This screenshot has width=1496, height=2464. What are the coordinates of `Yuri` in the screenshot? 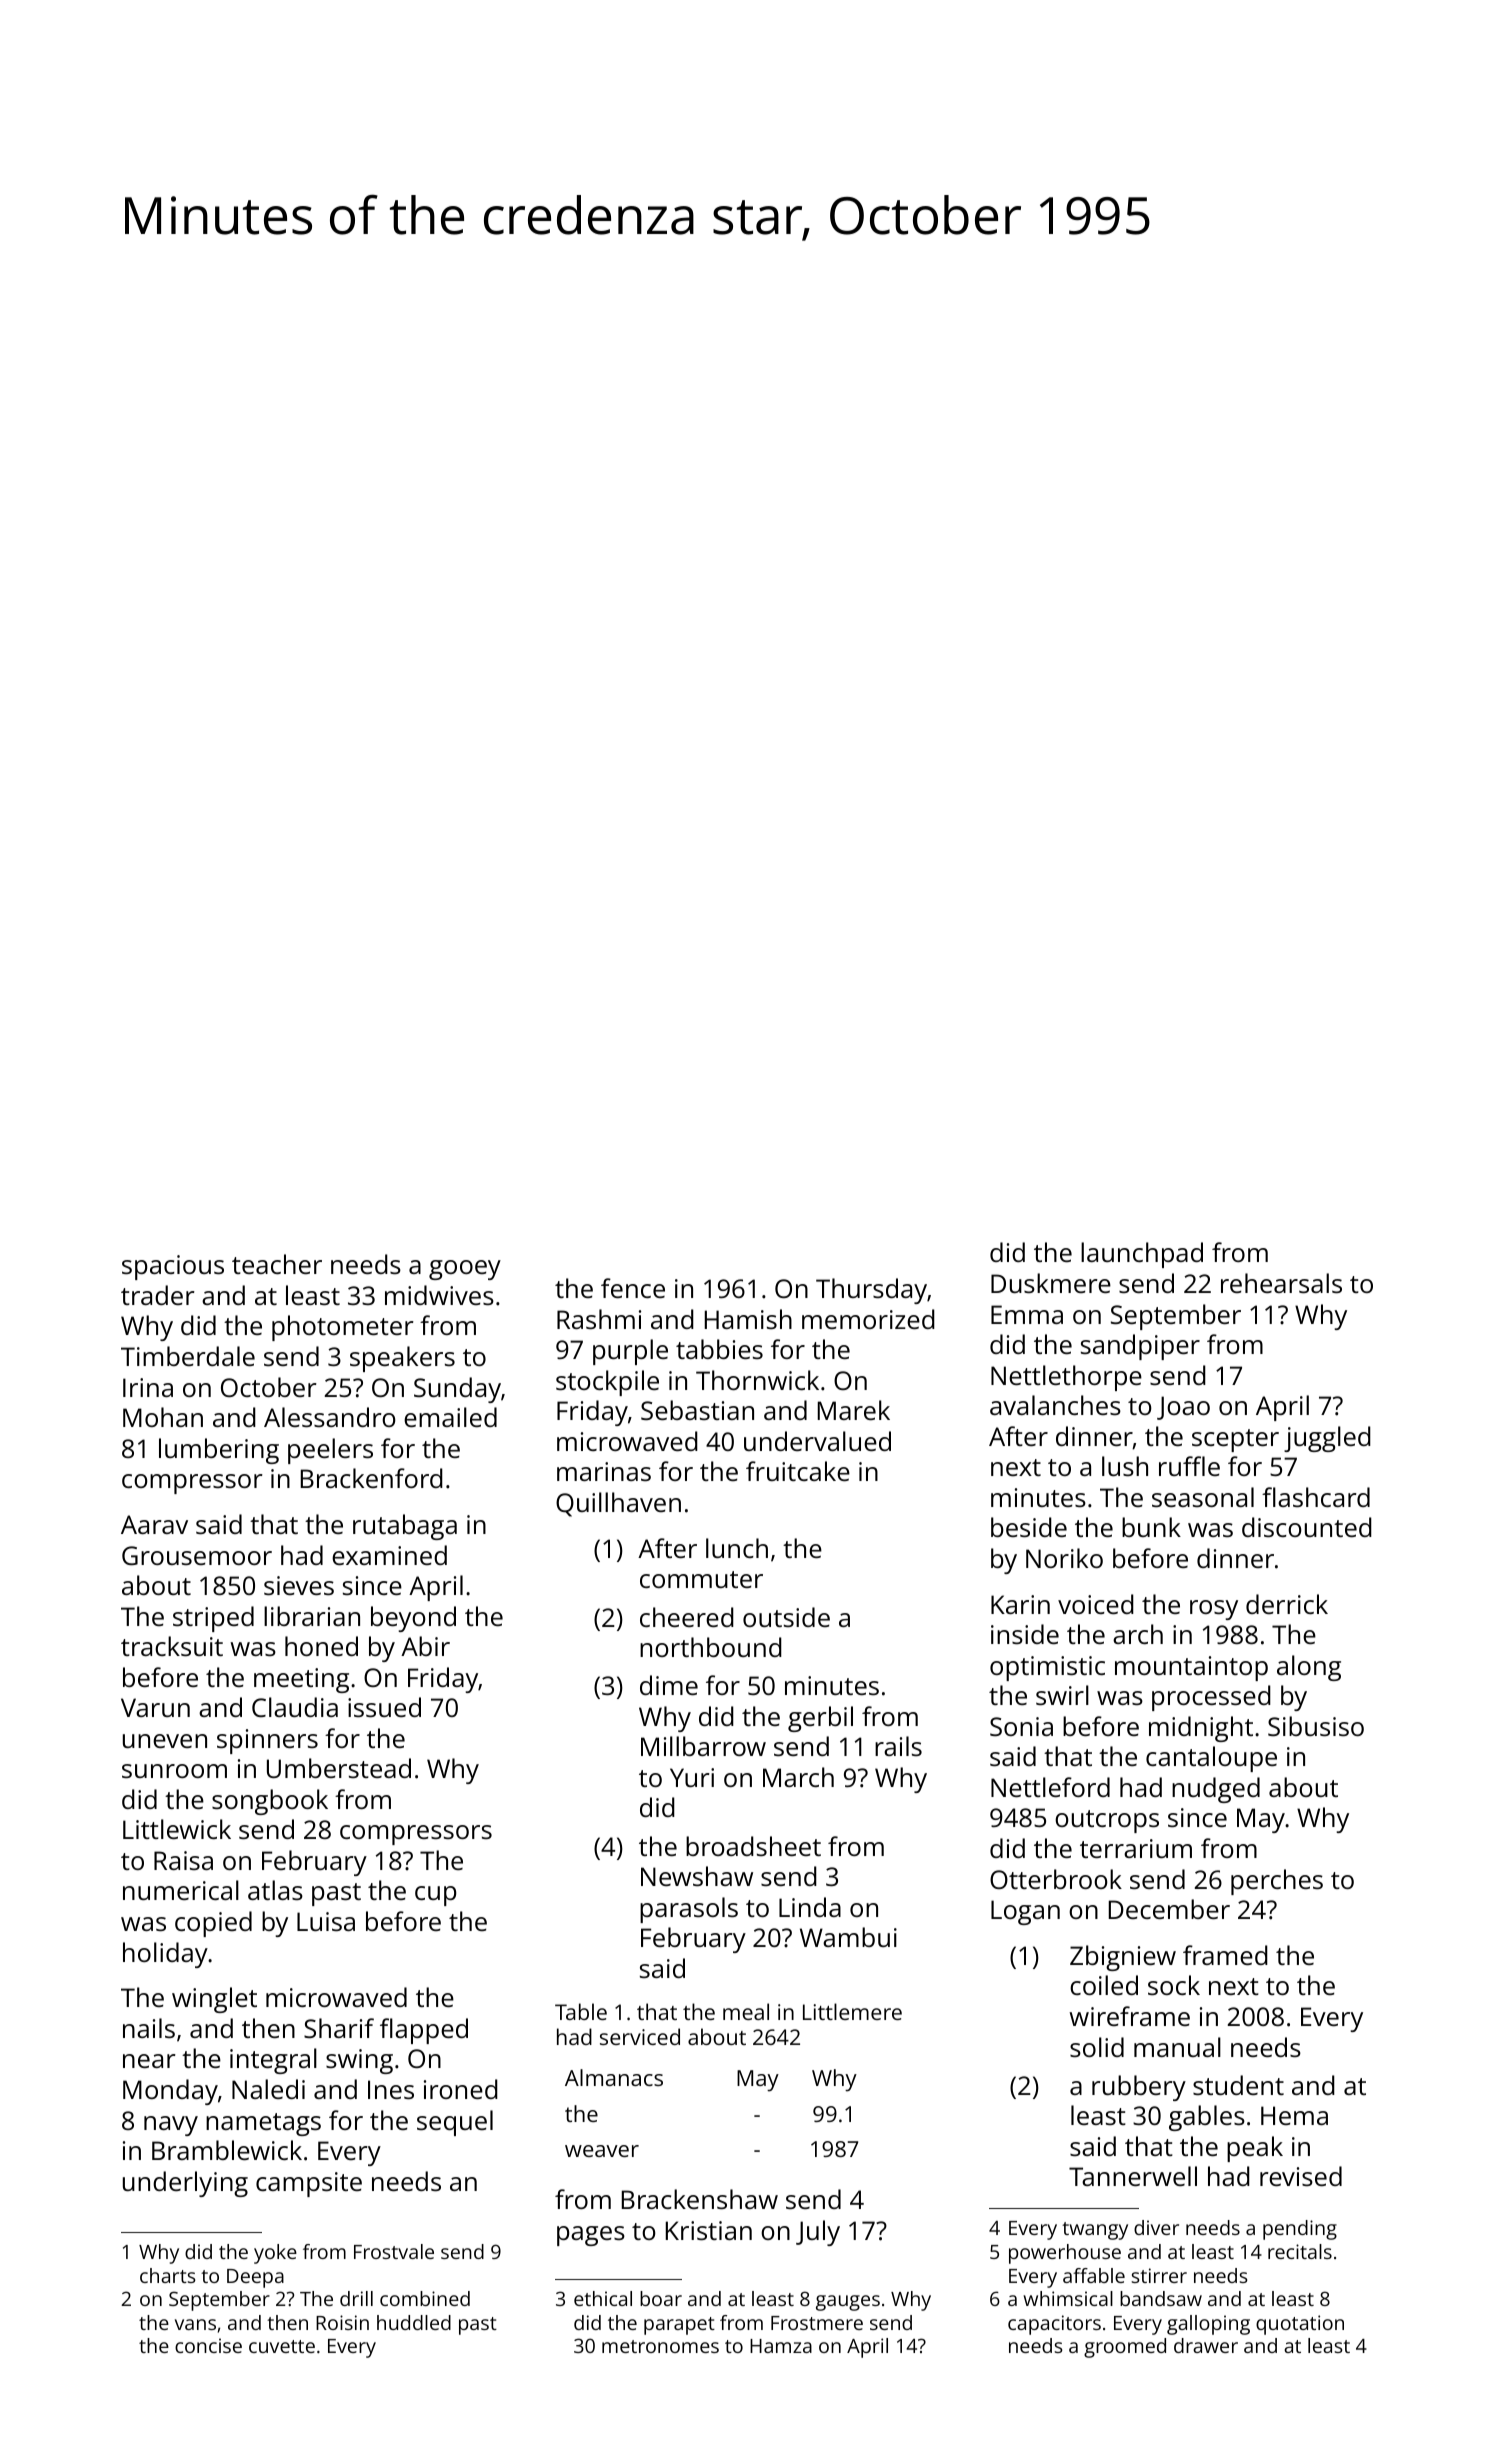 It's located at (692, 1777).
